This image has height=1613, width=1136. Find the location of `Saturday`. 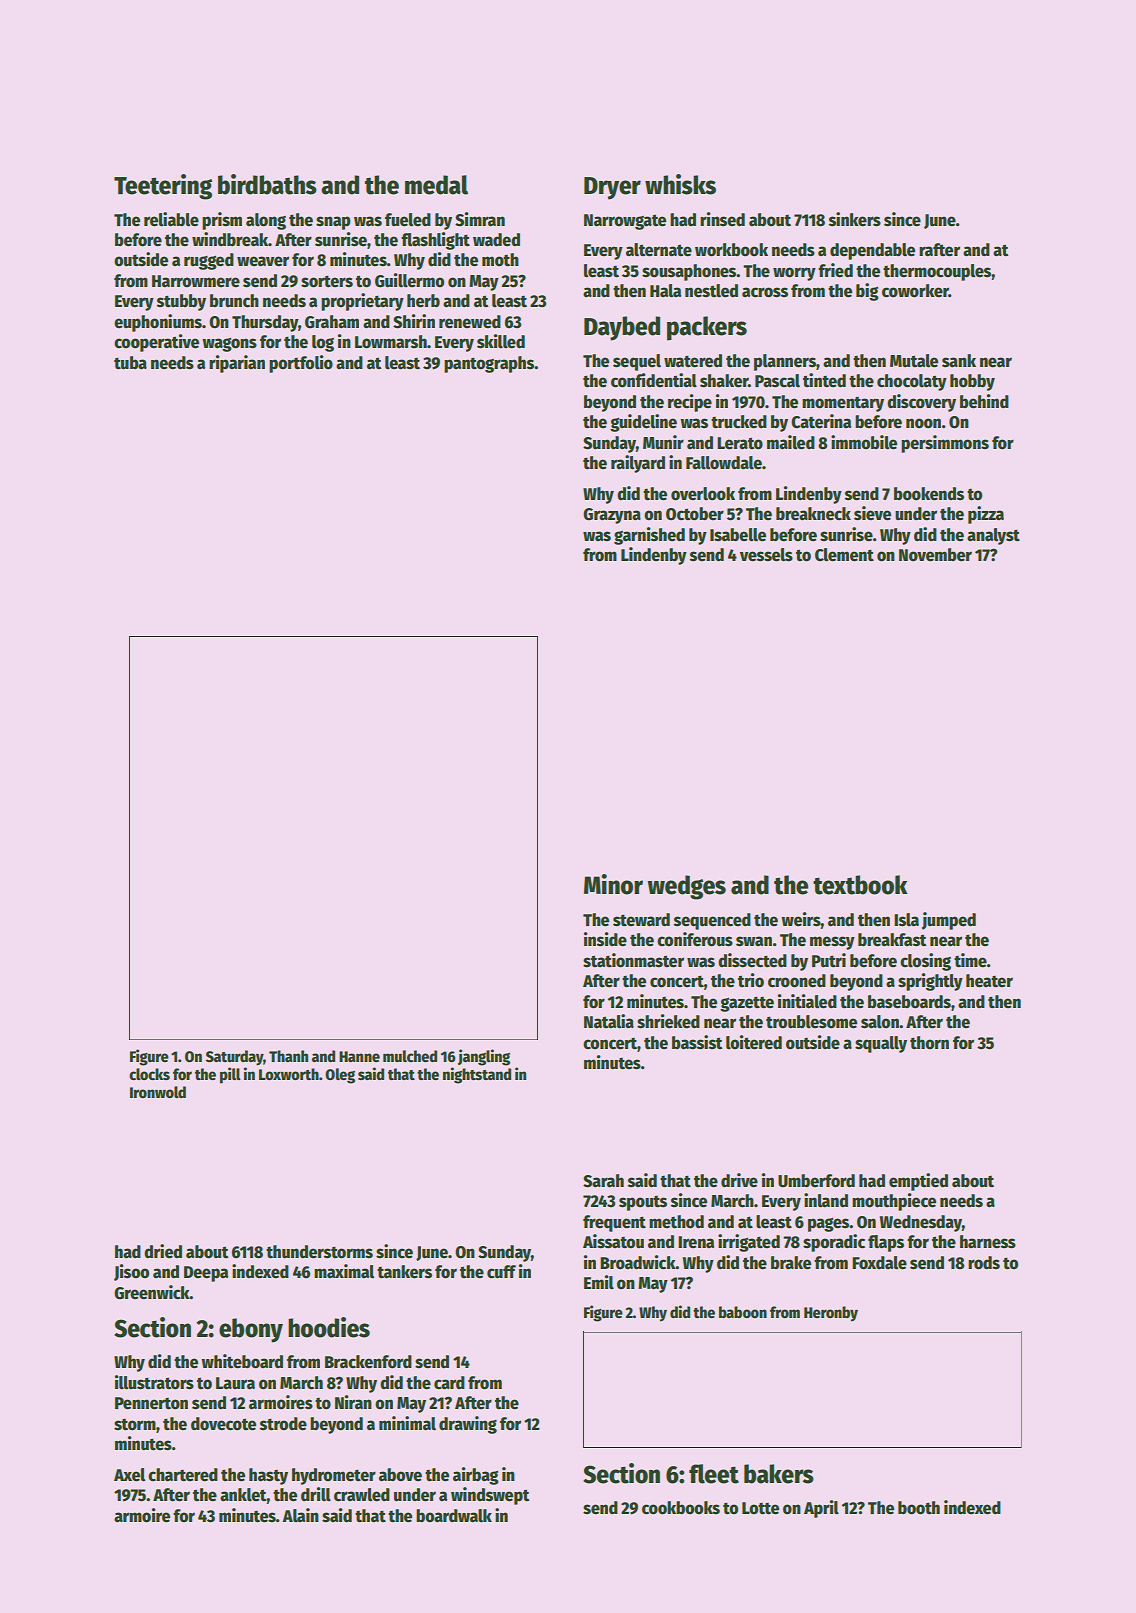

Saturday is located at coordinates (234, 1058).
